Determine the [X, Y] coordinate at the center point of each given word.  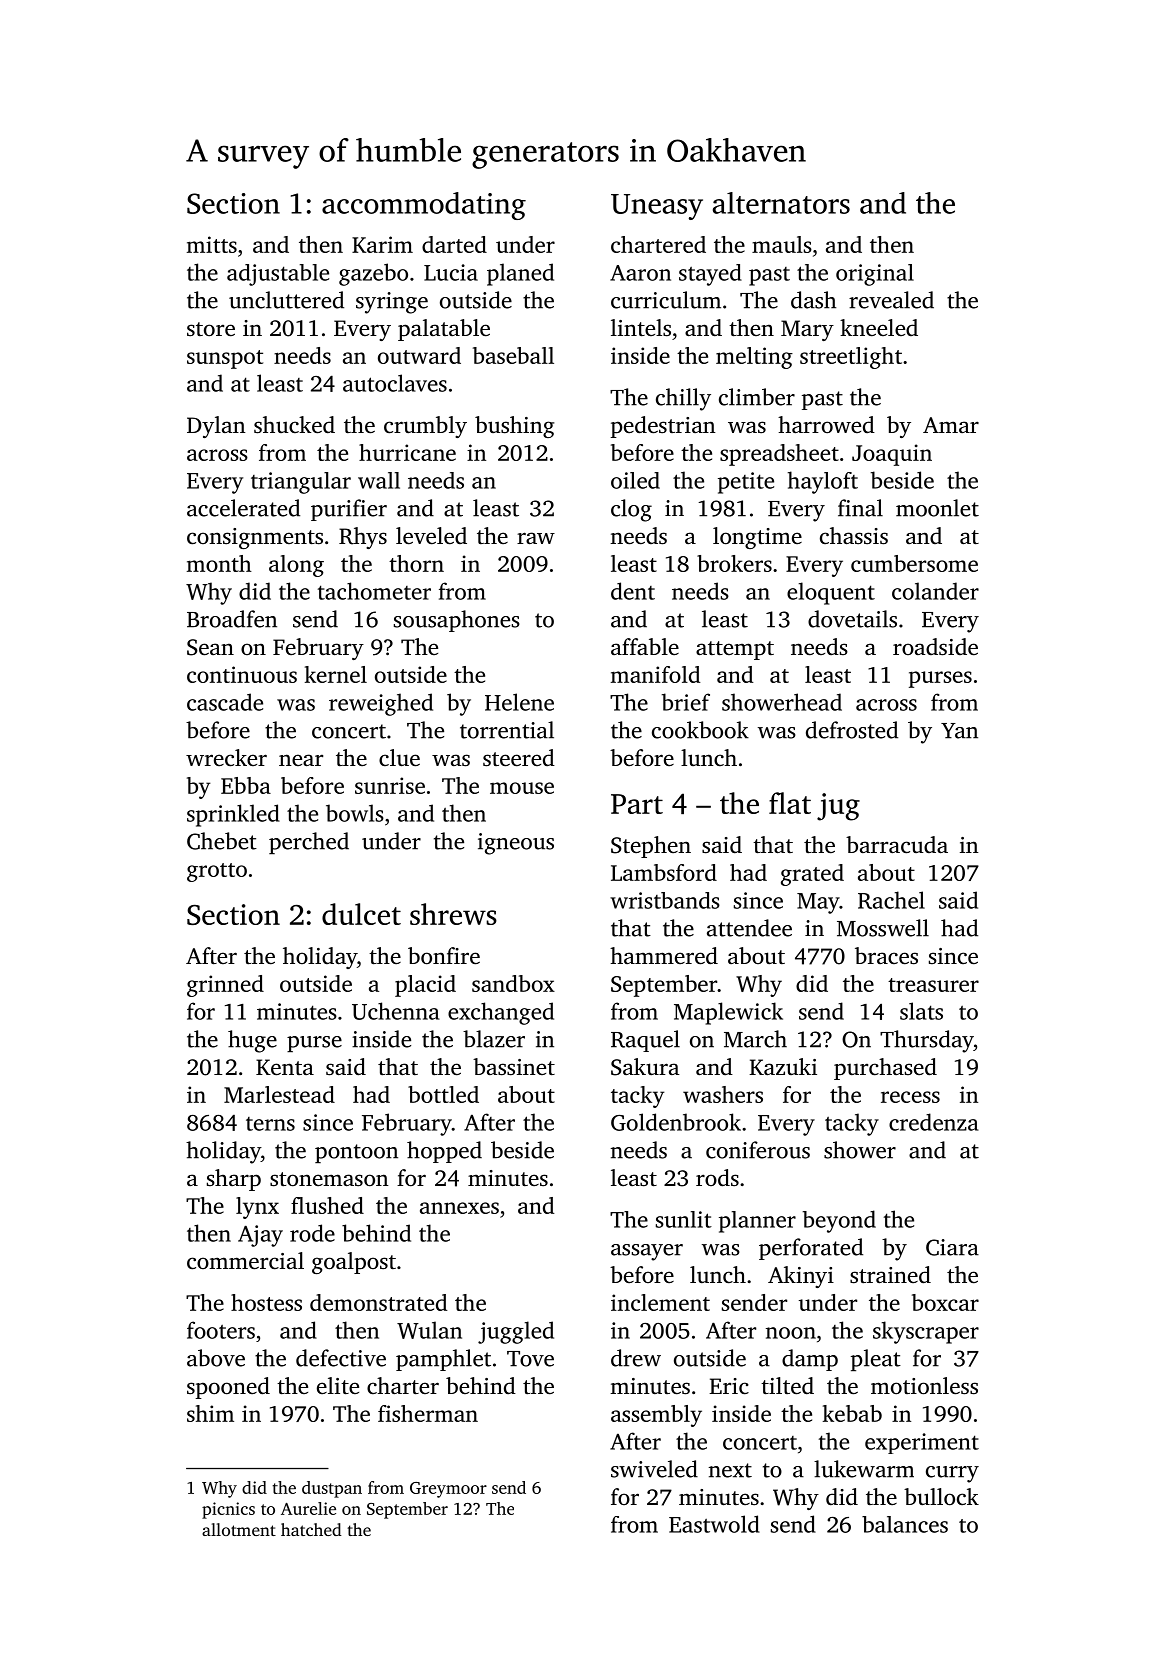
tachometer [374, 591]
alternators [781, 203]
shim [210, 1413]
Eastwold [714, 1524]
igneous [516, 844]
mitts [212, 244]
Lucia [451, 272]
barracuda [897, 845]
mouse [522, 788]
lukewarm [864, 1469]
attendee [749, 928]
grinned [225, 986]
